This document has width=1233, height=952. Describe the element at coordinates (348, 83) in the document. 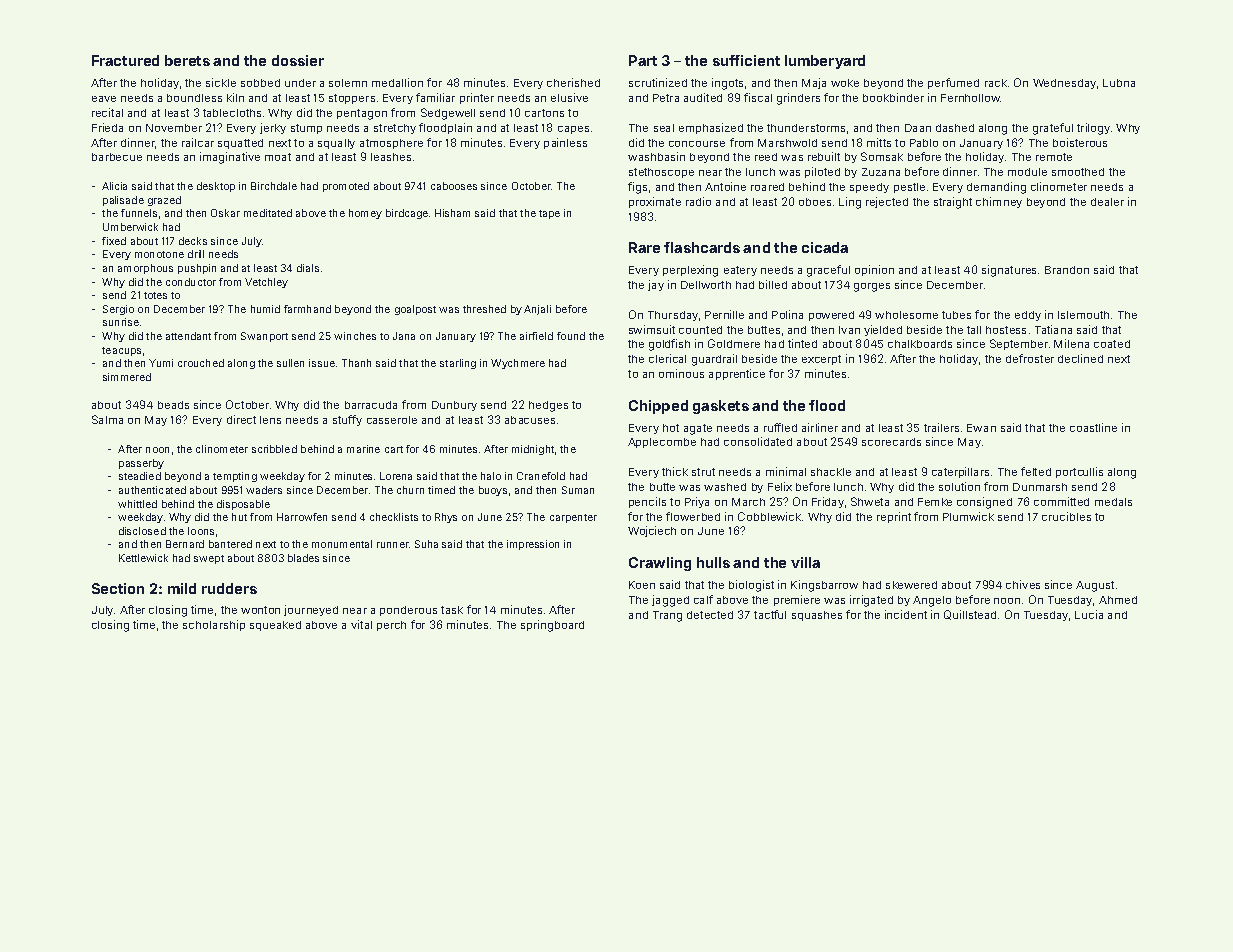

I see `solemn` at that location.
